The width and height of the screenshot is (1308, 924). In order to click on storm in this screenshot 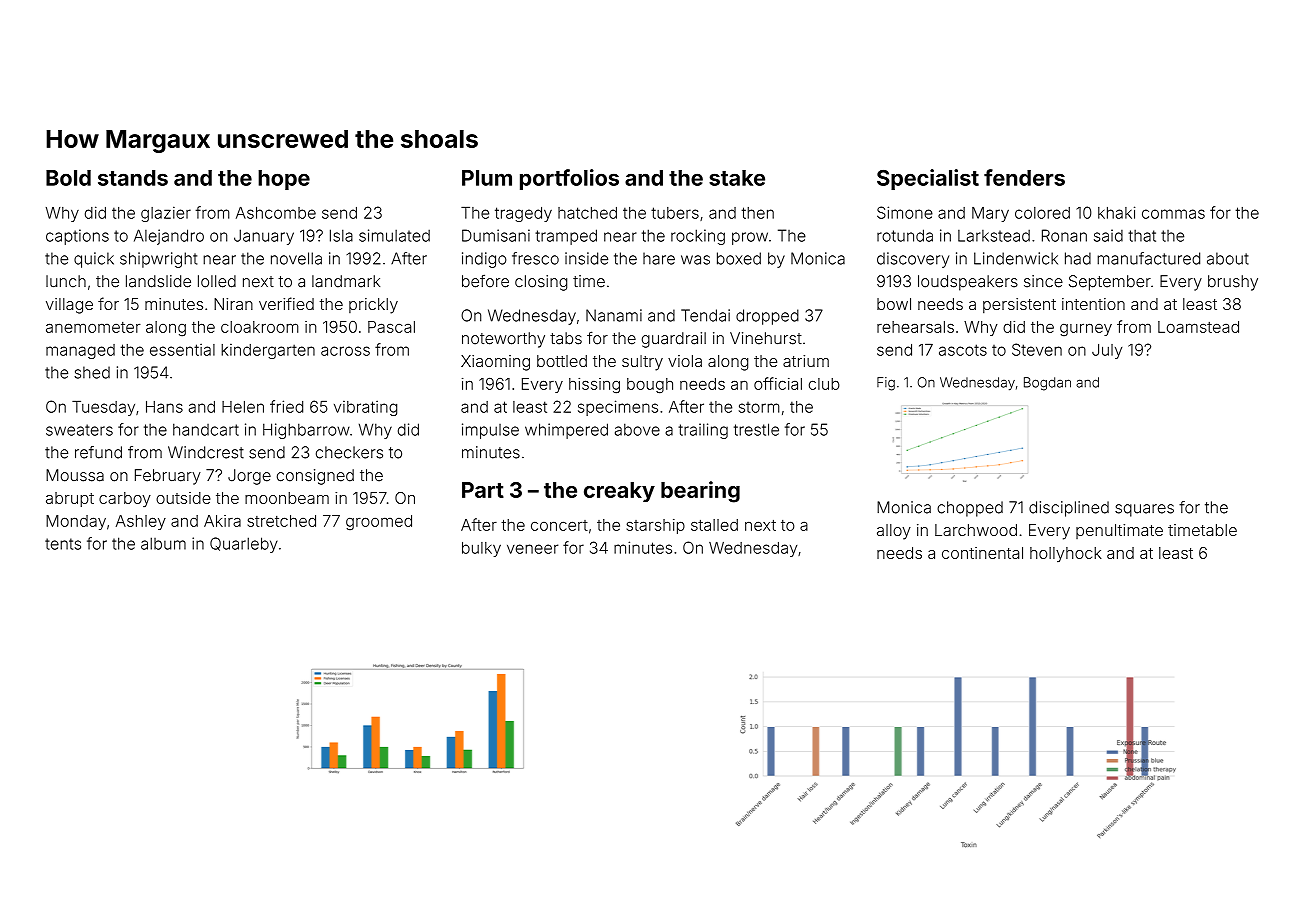, I will do `click(759, 407)`.
